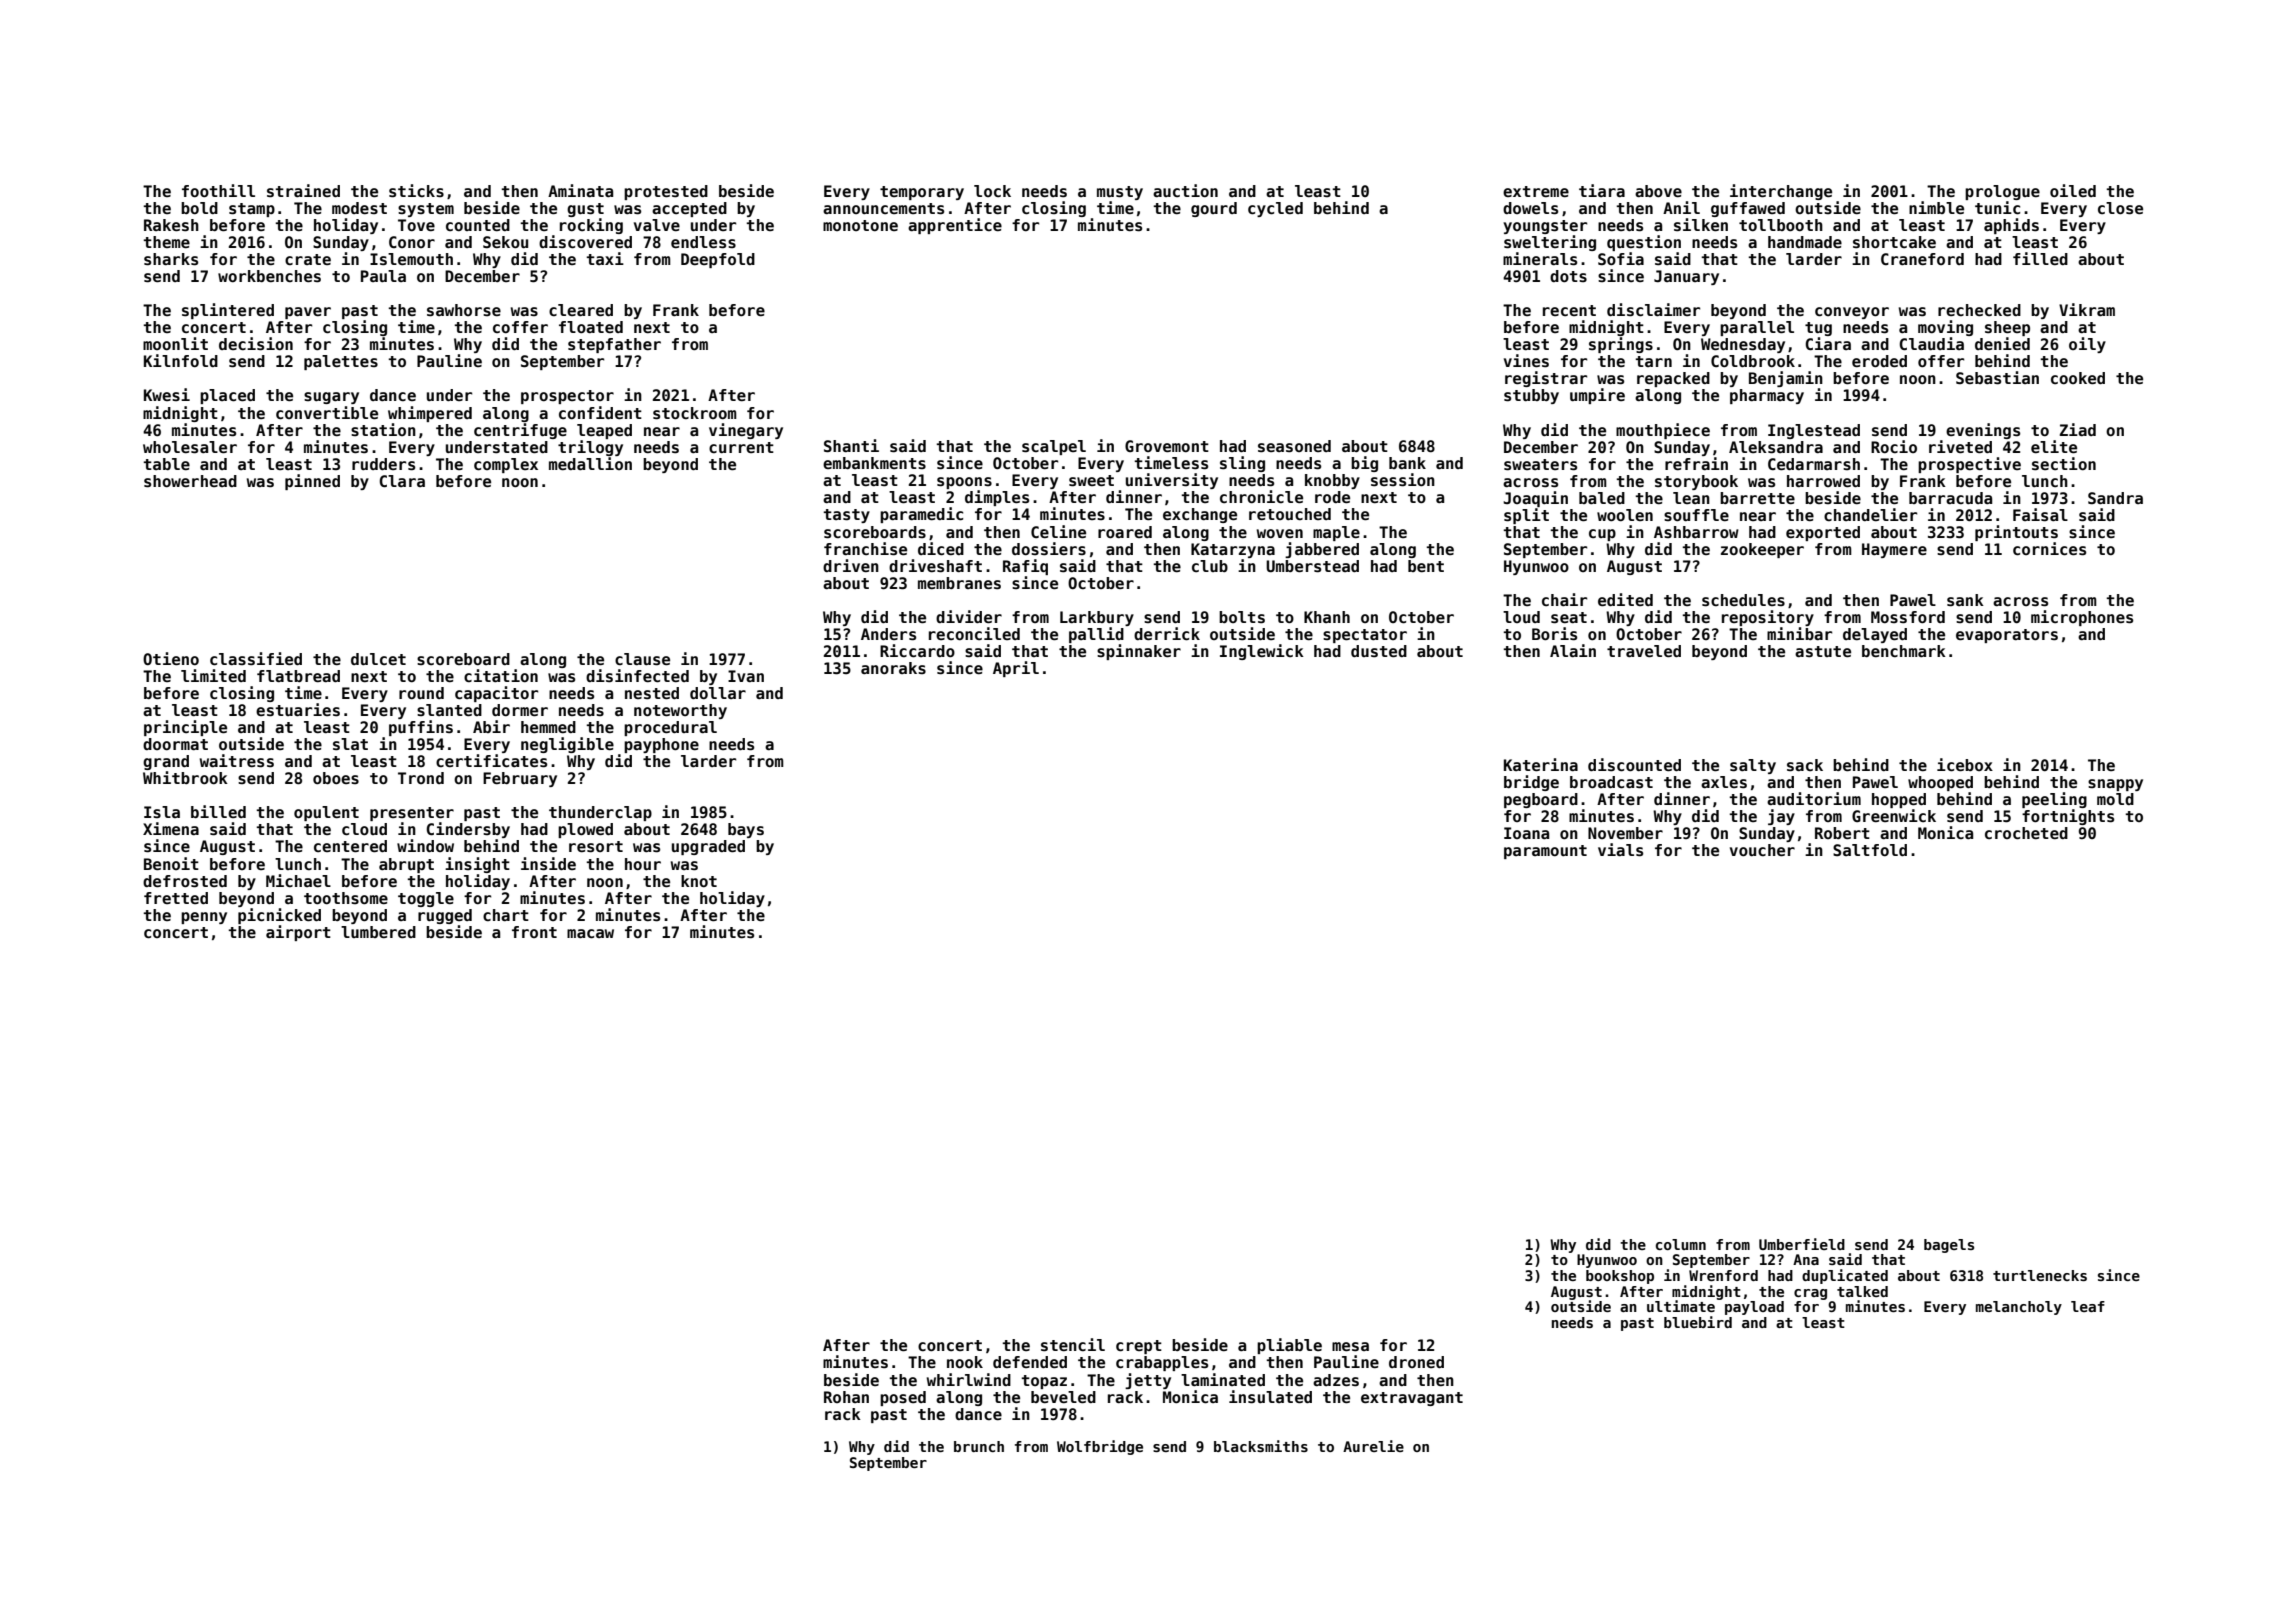 The image size is (2292, 1620). I want to click on Deepfold, so click(718, 260).
